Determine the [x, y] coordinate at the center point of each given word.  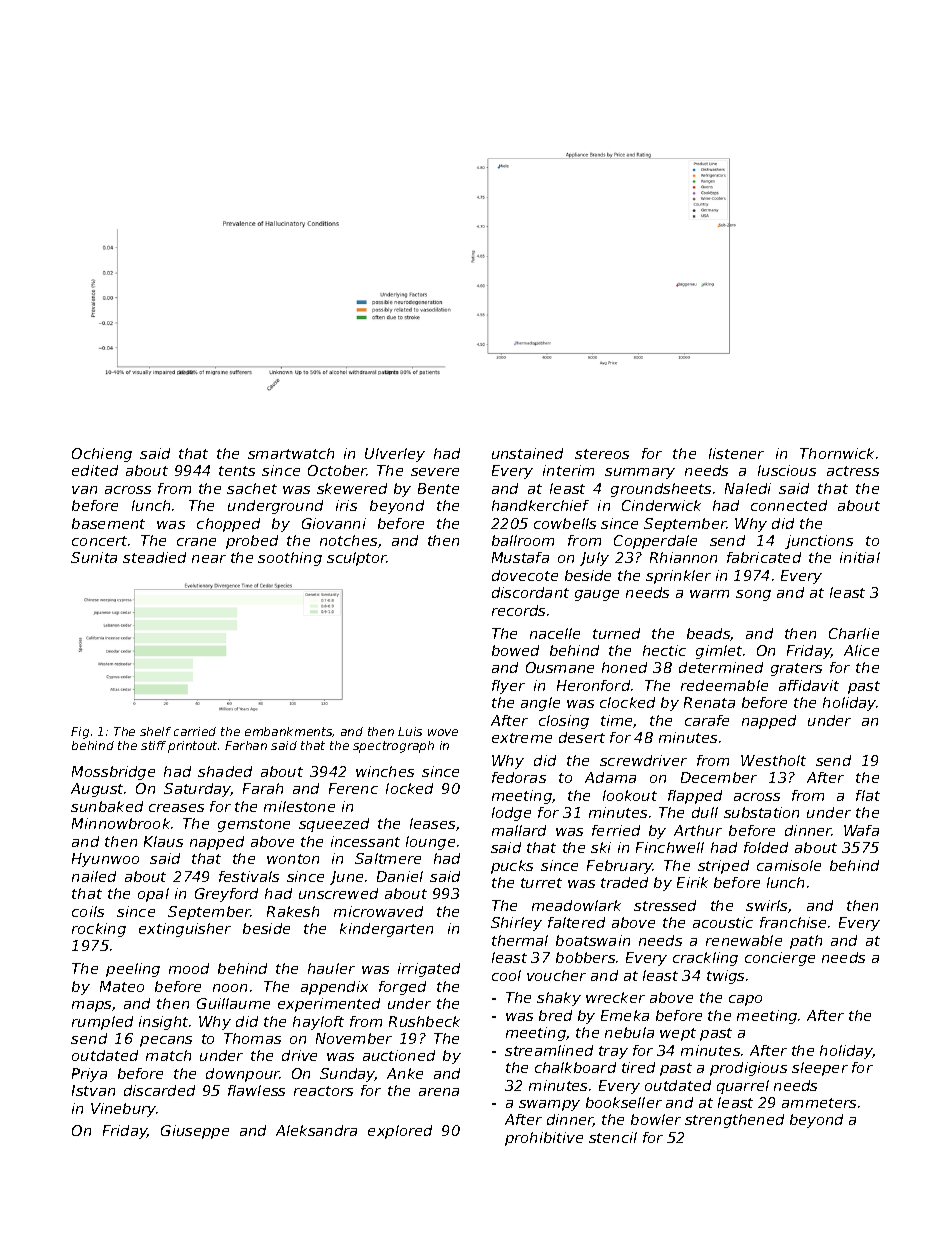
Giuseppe [195, 1132]
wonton [293, 859]
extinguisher [185, 930]
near [209, 559]
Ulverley [395, 455]
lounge [430, 843]
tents [237, 471]
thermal [520, 940]
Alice [861, 650]
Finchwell [670, 847]
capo [745, 1000]
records [518, 610]
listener [736, 453]
